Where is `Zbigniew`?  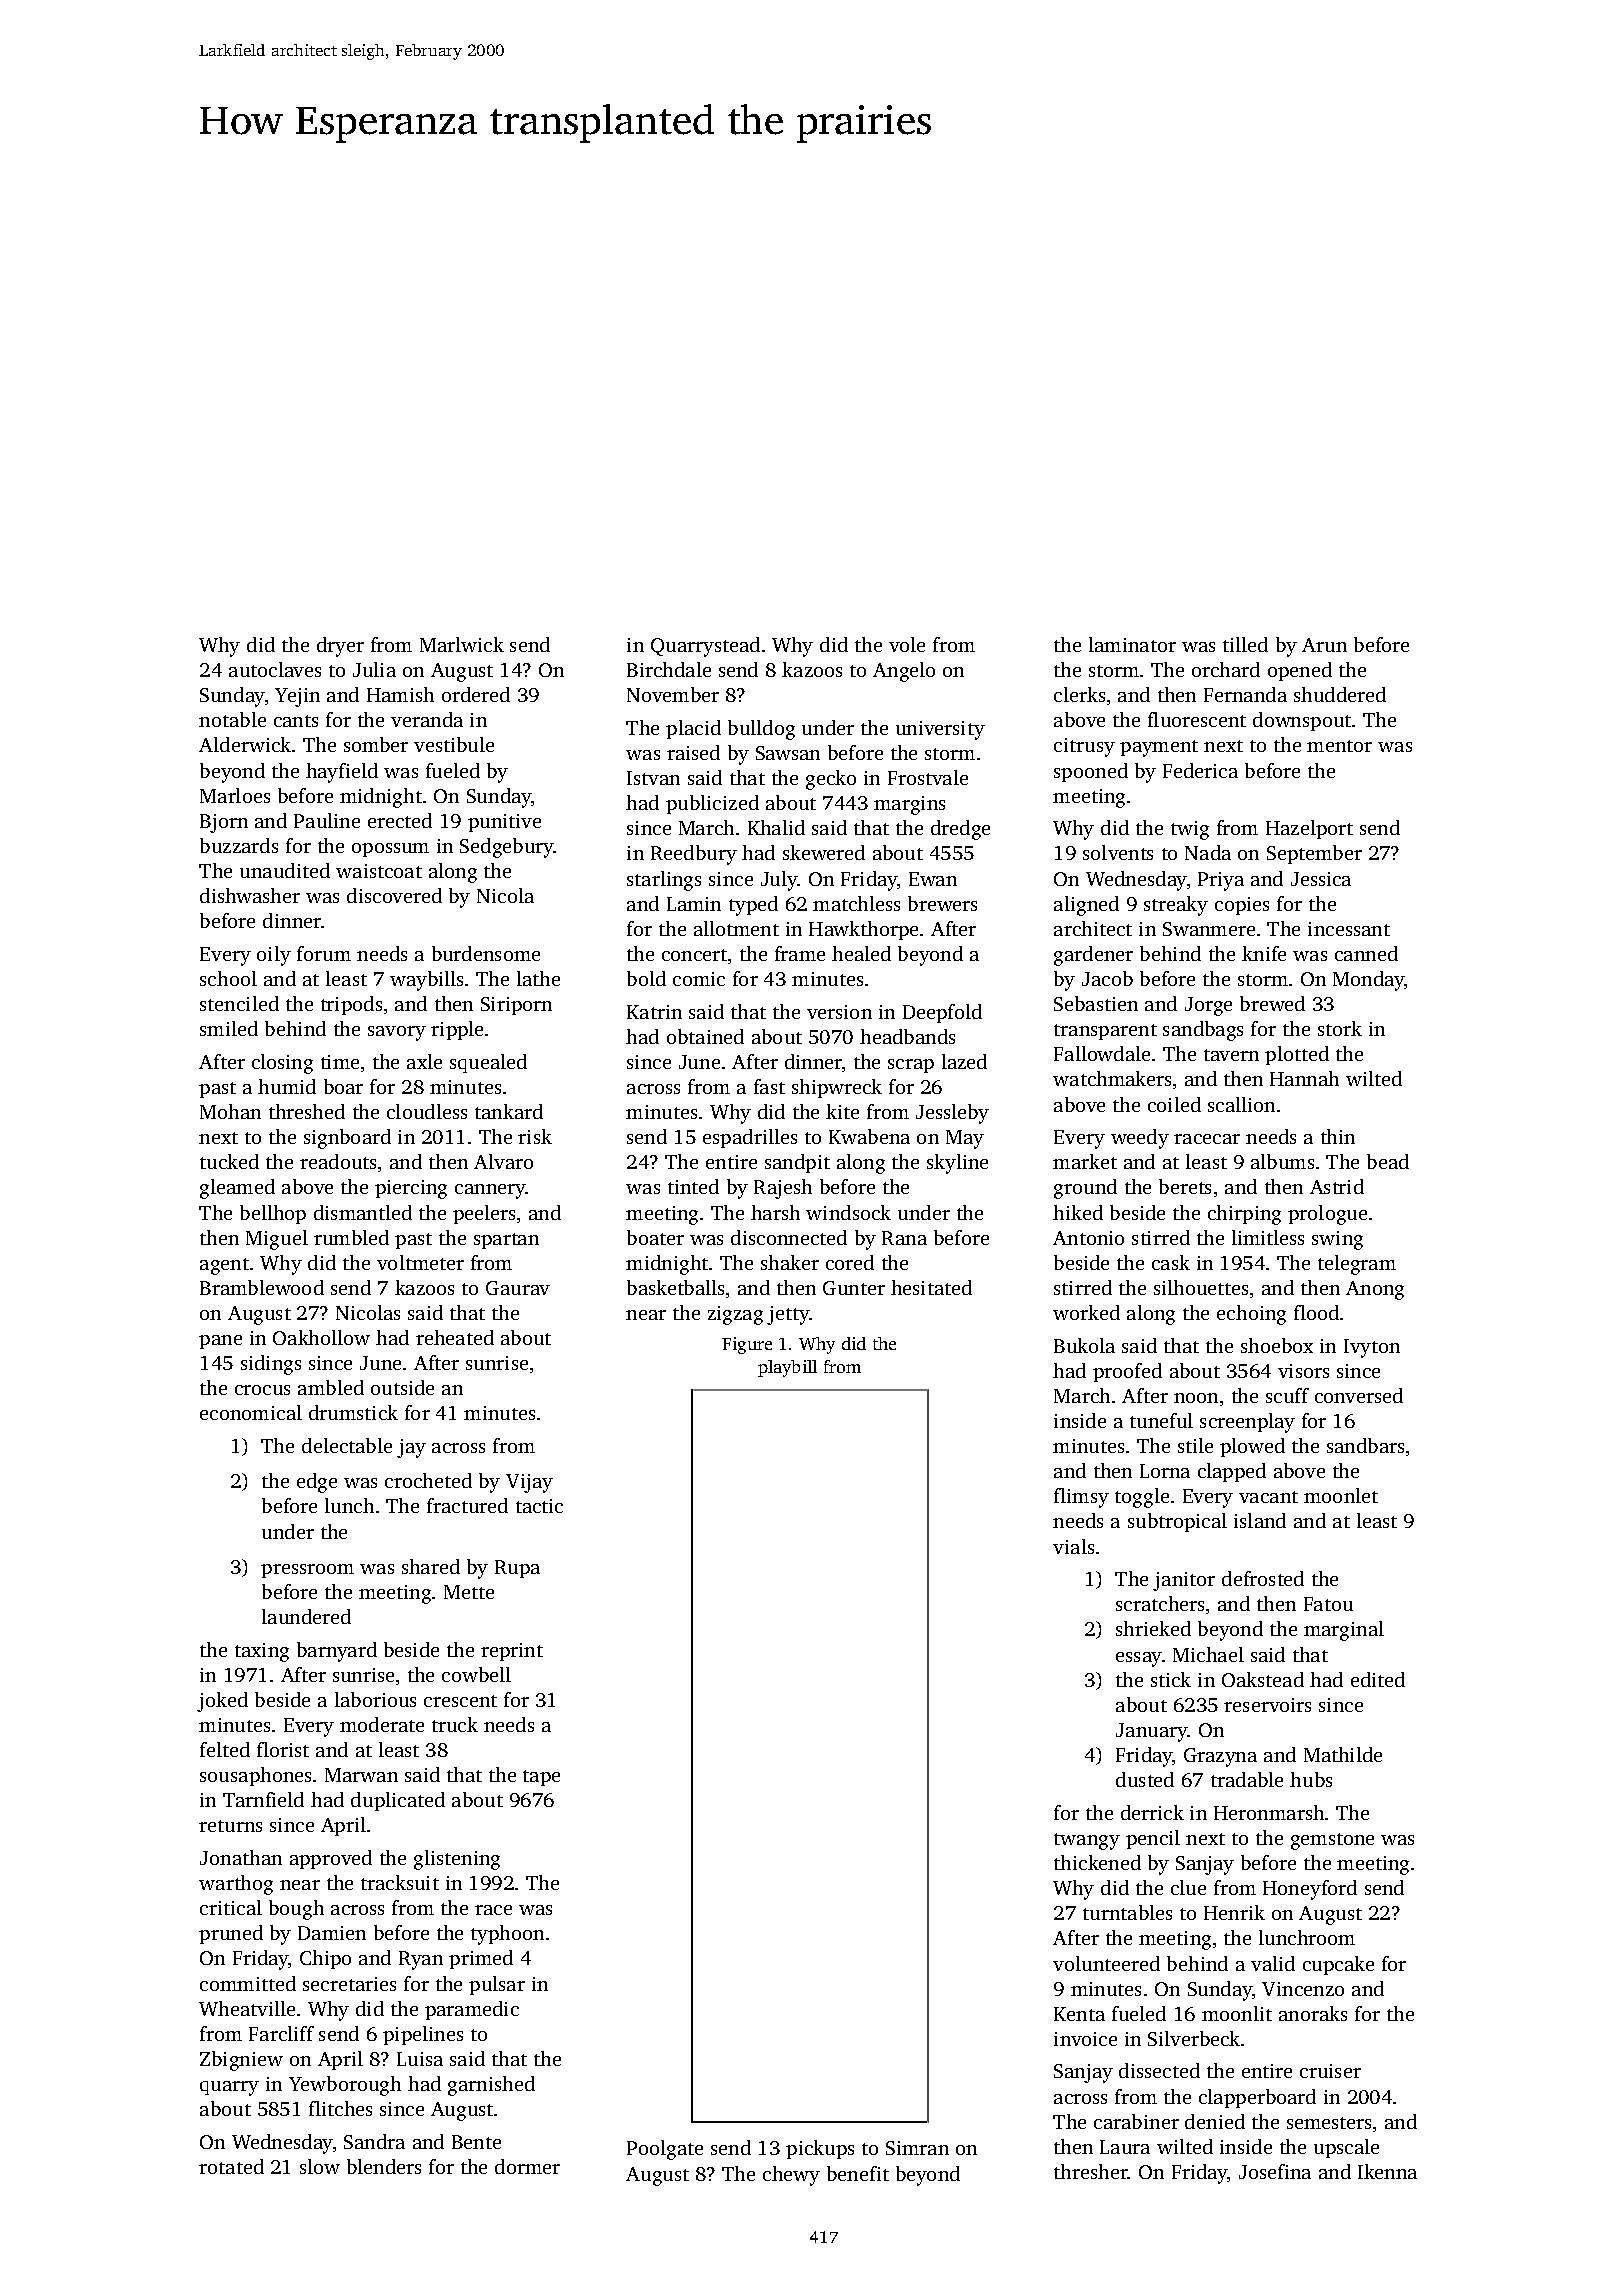 Zbigniew is located at coordinates (241, 2061).
